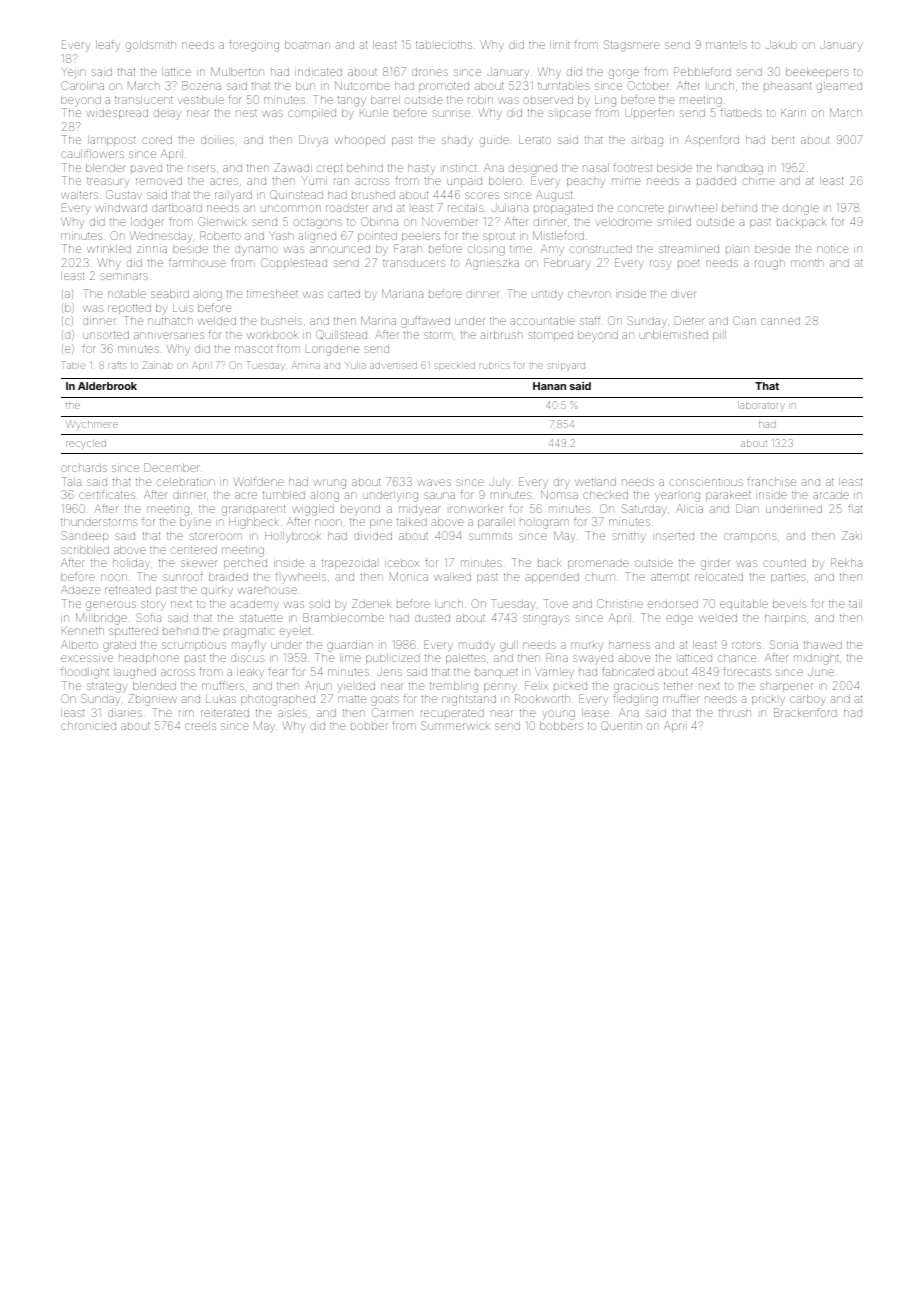  Describe the element at coordinates (355, 365) in the document. I see `Yulia` at that location.
